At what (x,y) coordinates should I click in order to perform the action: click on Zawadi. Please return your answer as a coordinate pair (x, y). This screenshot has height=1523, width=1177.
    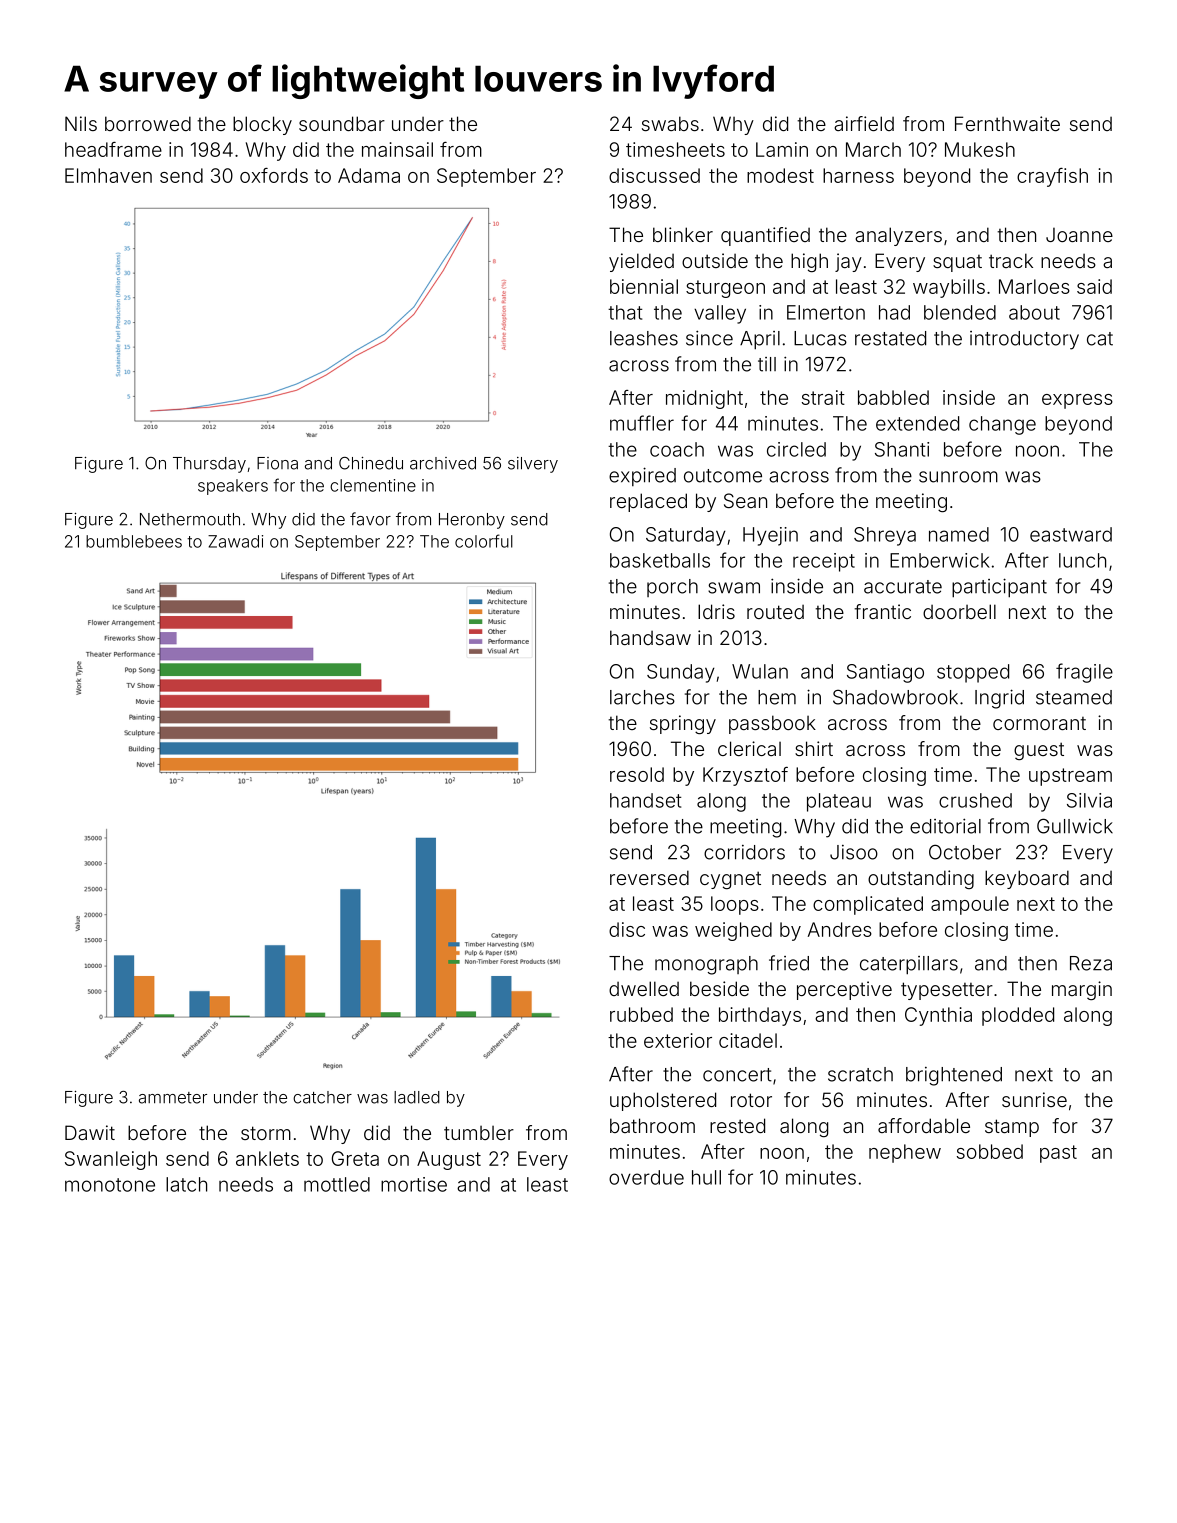
    Looking at the image, I should click on (235, 541).
